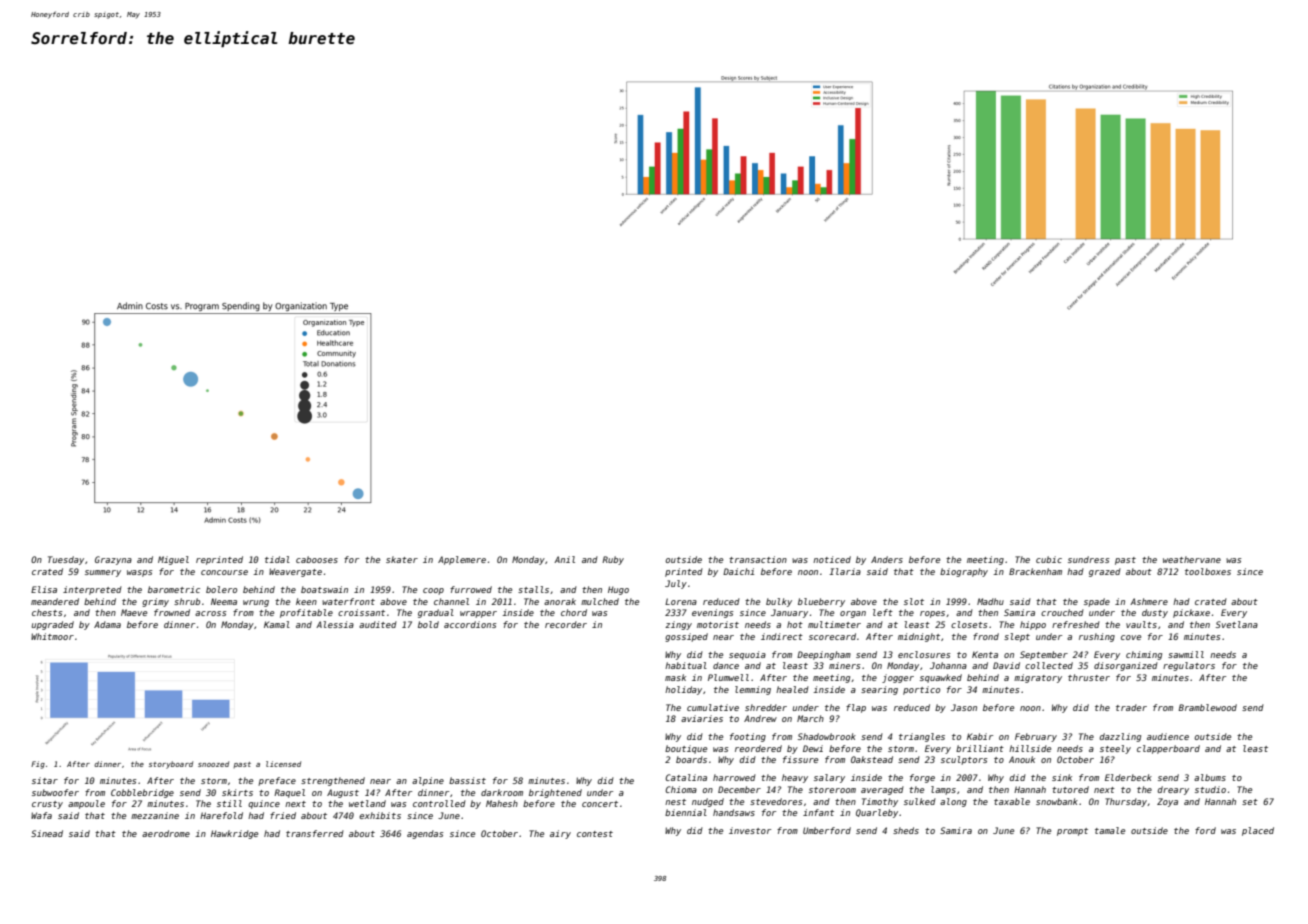 This document has width=1308, height=924. Describe the element at coordinates (750, 830) in the document. I see `investor` at that location.
